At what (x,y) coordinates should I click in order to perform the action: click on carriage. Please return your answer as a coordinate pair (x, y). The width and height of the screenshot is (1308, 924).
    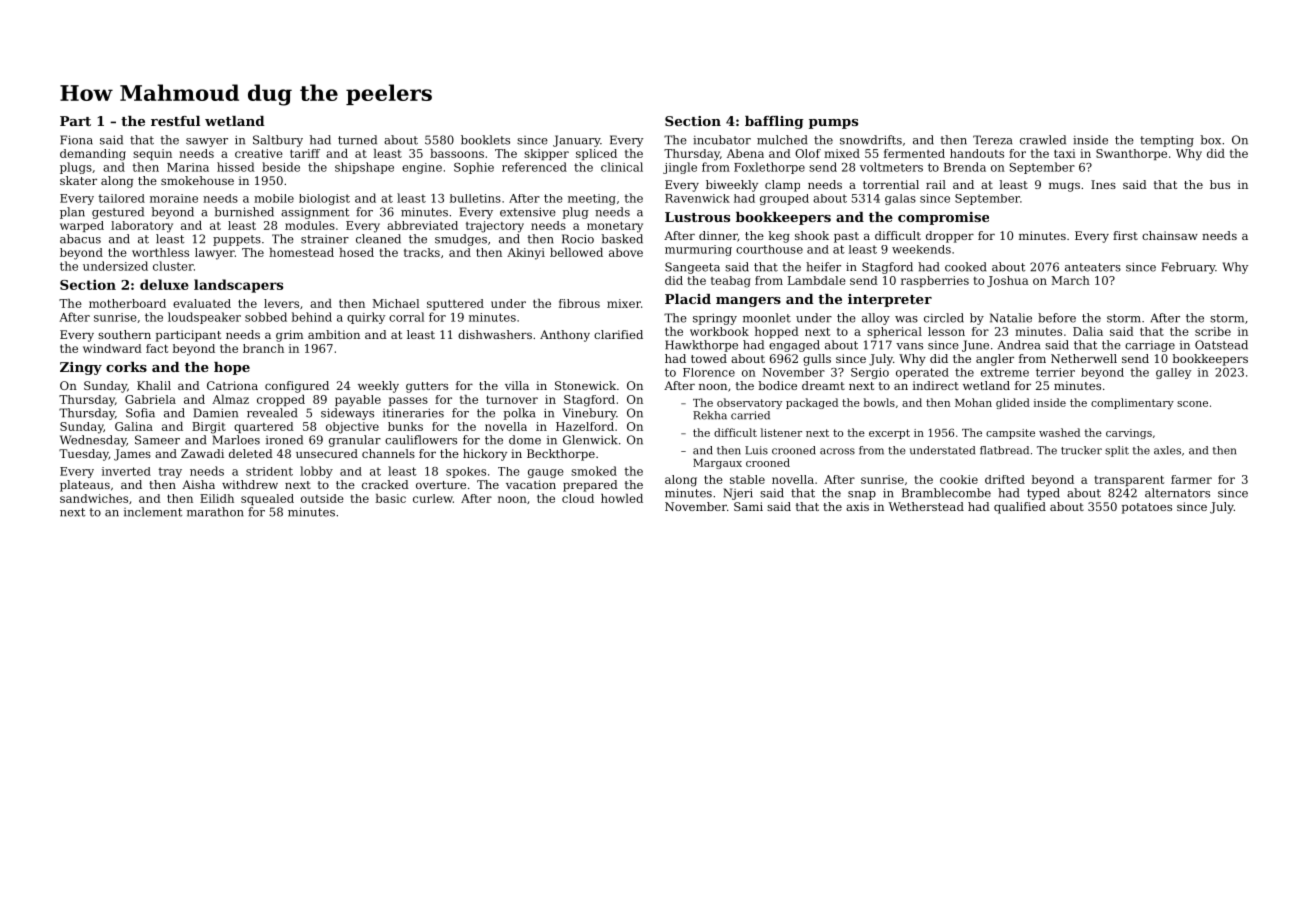
    Looking at the image, I should click on (1150, 346).
